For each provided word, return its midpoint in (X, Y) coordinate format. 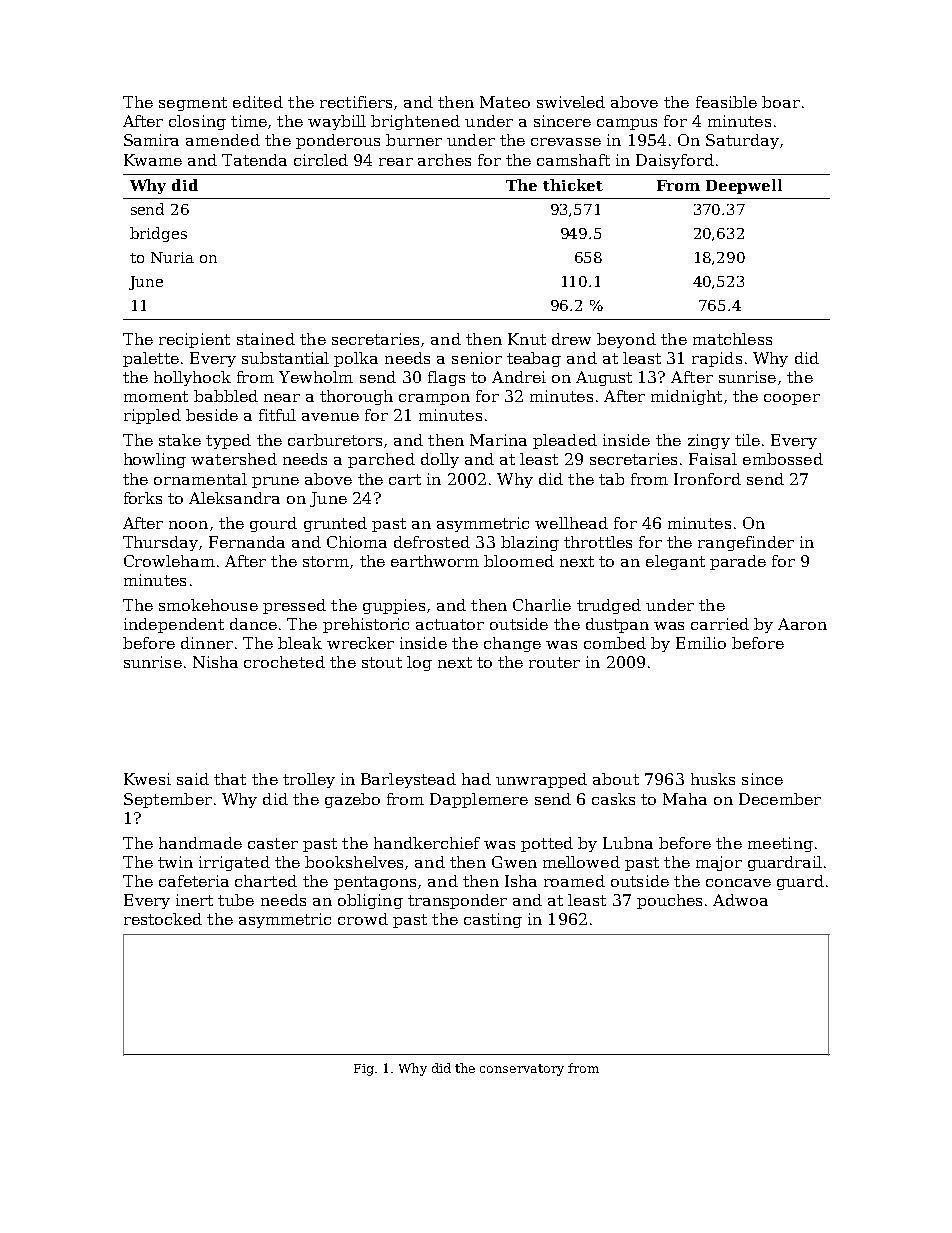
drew (571, 339)
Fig (364, 1070)
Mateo (505, 102)
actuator (450, 624)
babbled (226, 396)
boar (781, 102)
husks (713, 779)
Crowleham (169, 561)
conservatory (522, 1070)
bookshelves (354, 862)
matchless (732, 339)
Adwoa (740, 900)
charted (266, 881)
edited (258, 102)
